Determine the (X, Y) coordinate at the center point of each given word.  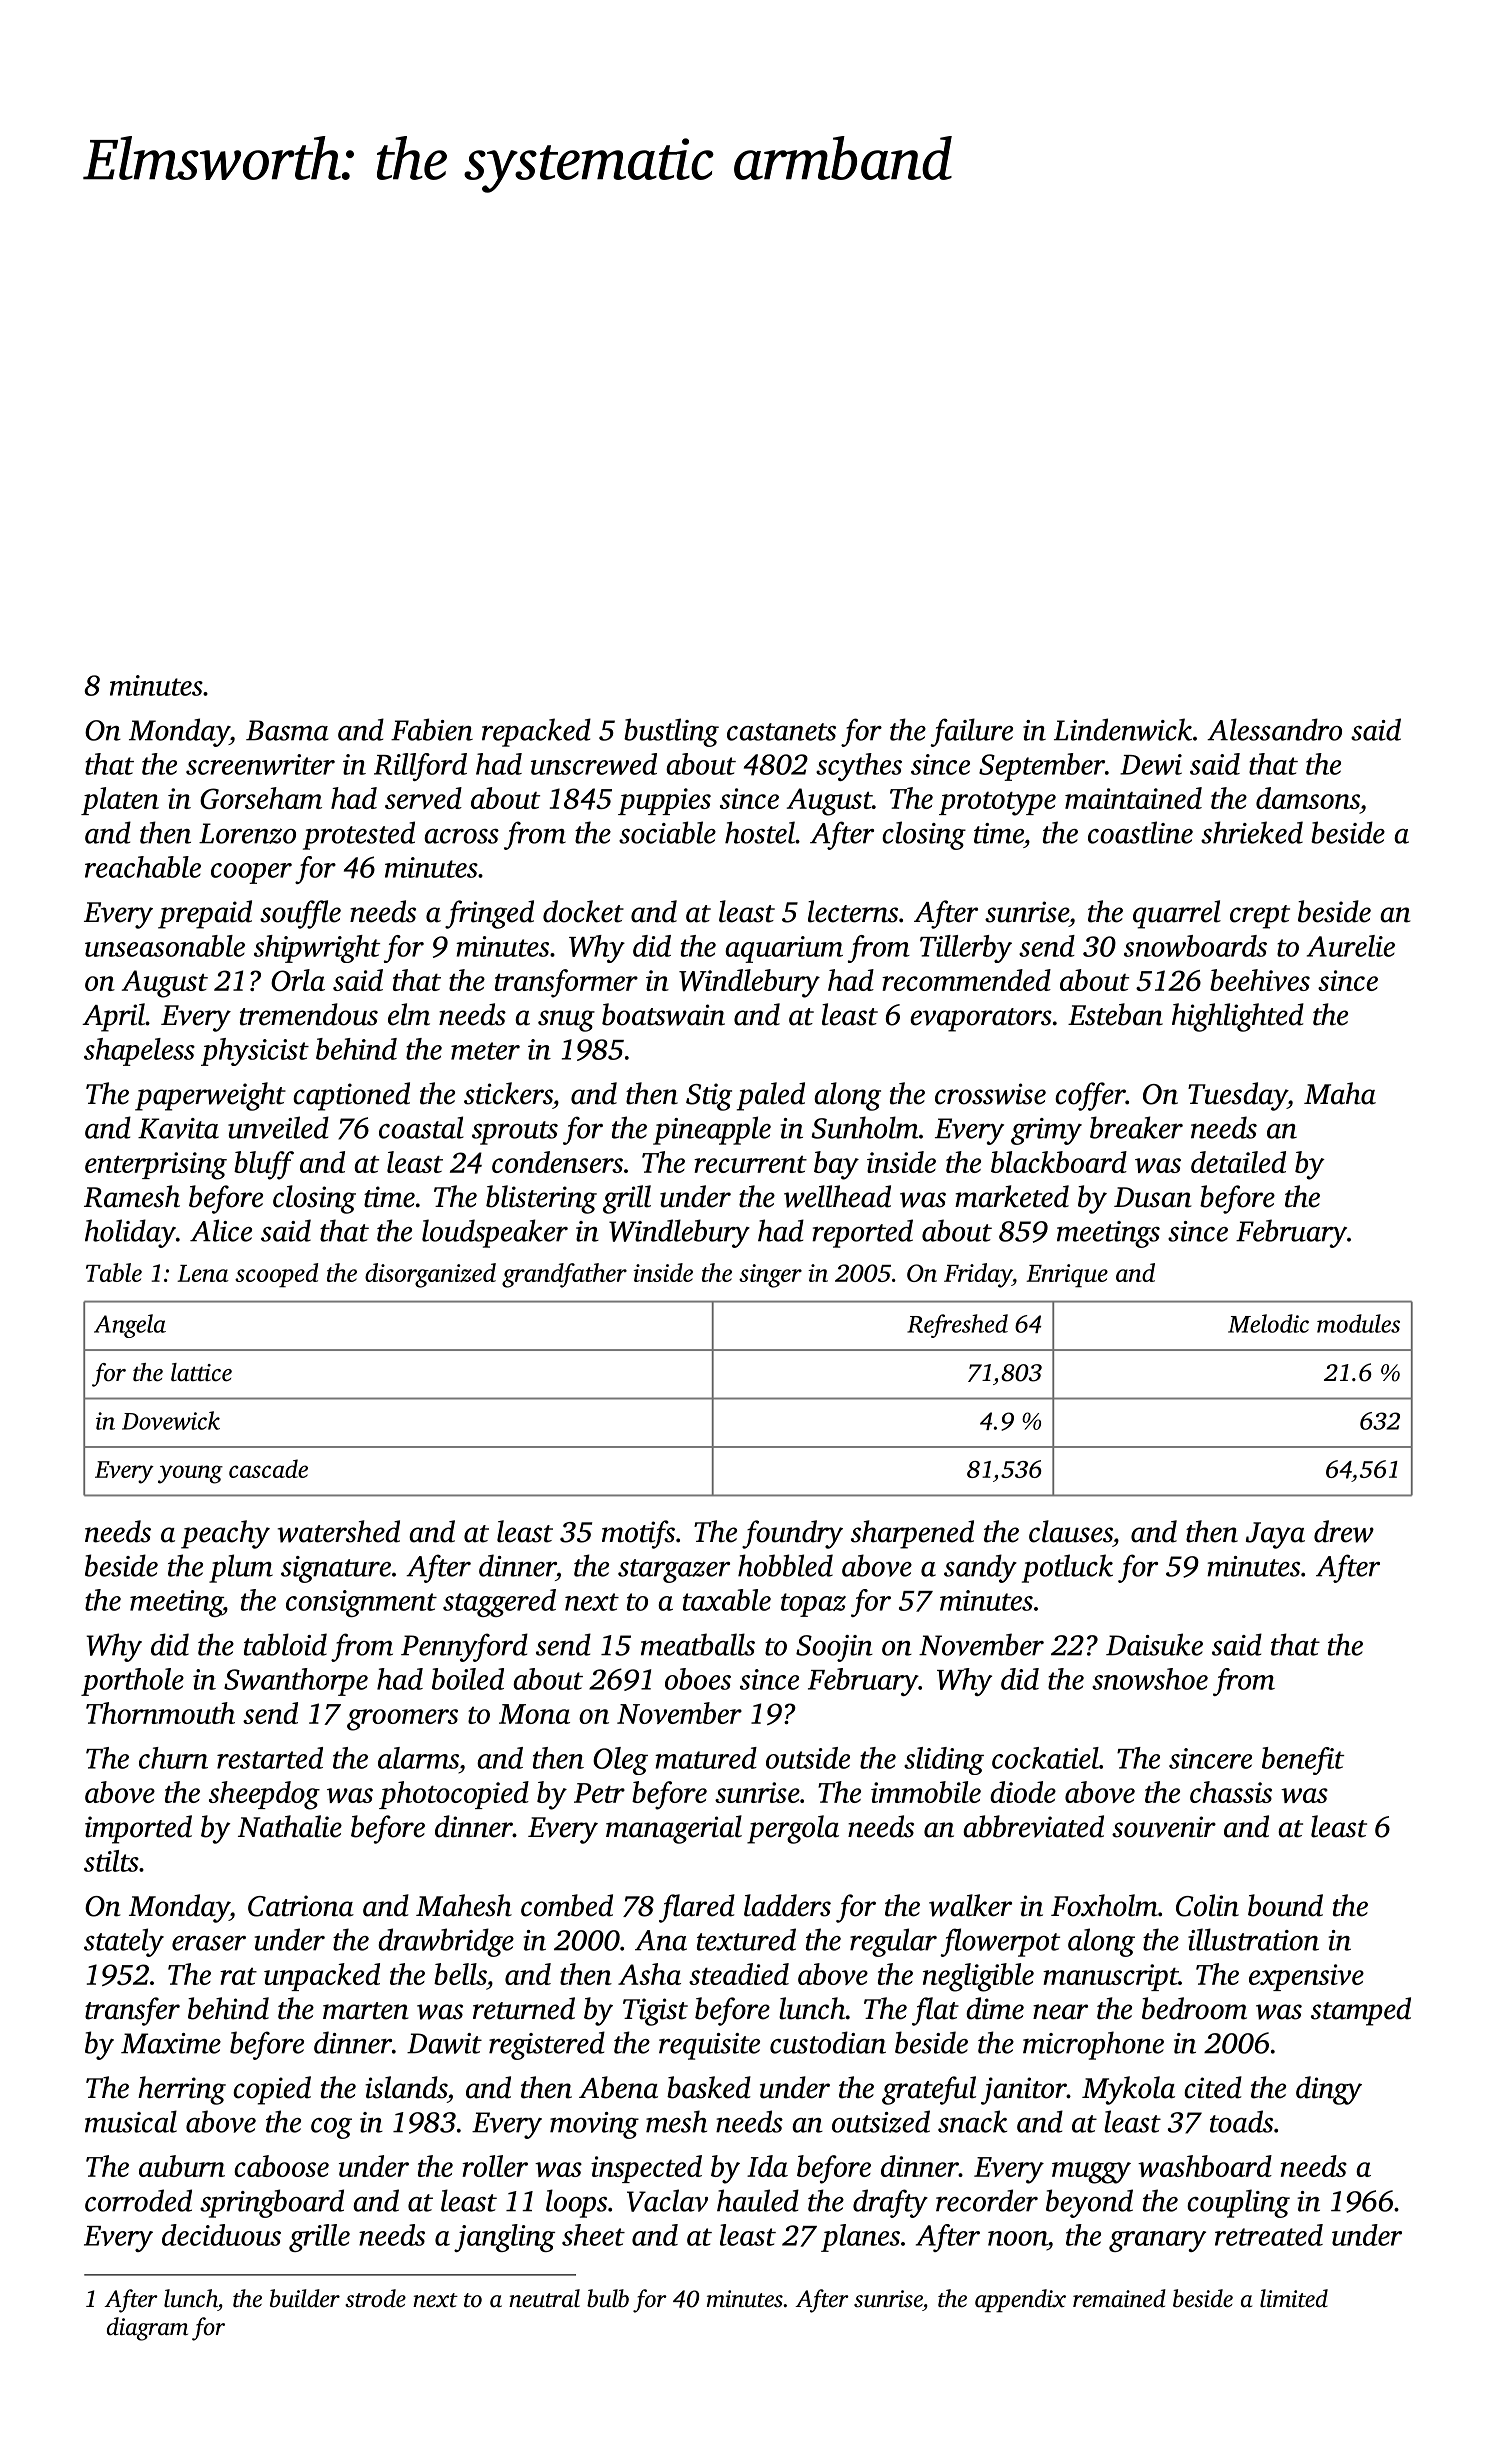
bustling (671, 732)
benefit (1303, 1761)
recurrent (750, 1164)
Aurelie (1351, 946)
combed (567, 1905)
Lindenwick (1123, 729)
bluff (264, 1165)
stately (124, 1942)
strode (375, 2298)
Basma (287, 730)
